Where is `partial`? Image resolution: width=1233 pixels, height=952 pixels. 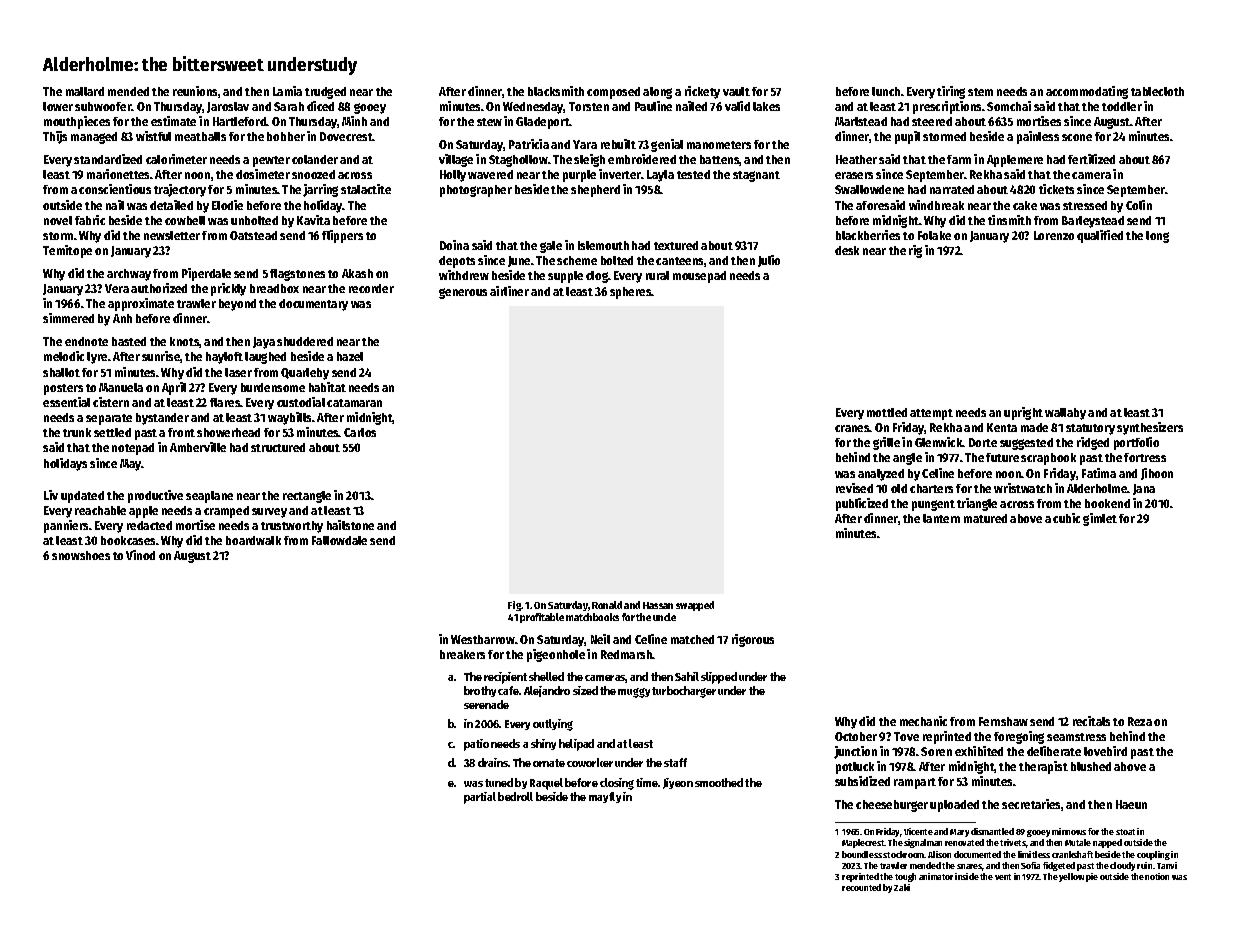
partial is located at coordinates (480, 798).
